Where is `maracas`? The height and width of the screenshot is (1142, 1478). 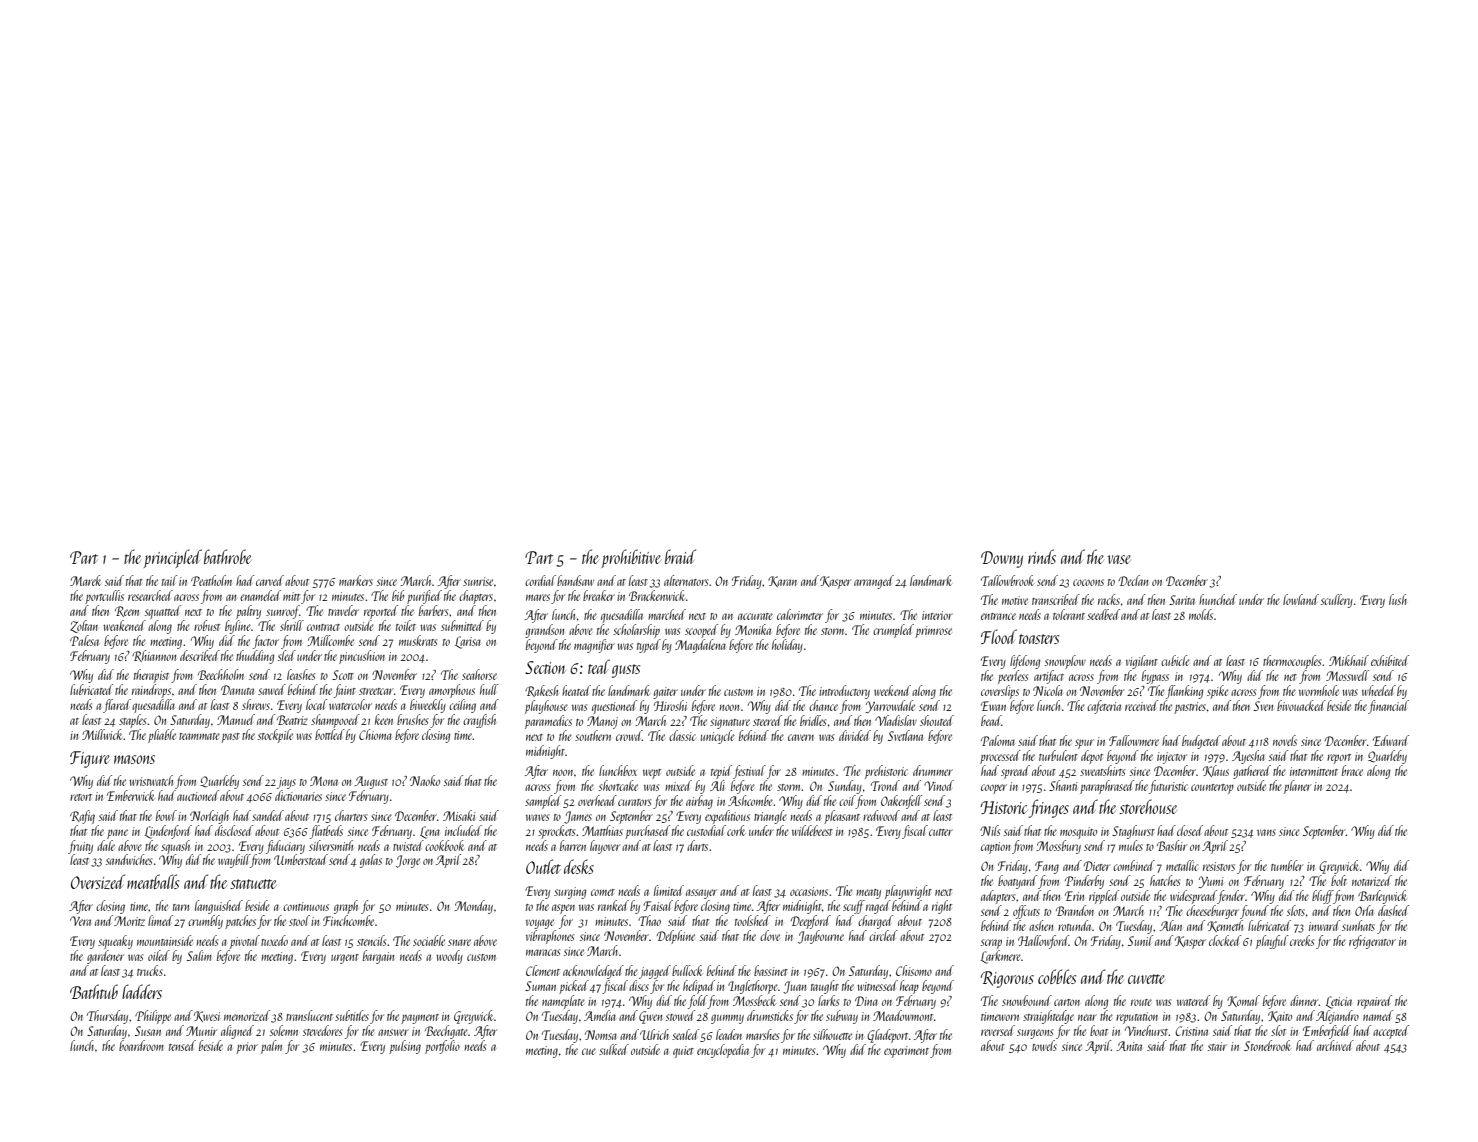 maracas is located at coordinates (543, 952).
